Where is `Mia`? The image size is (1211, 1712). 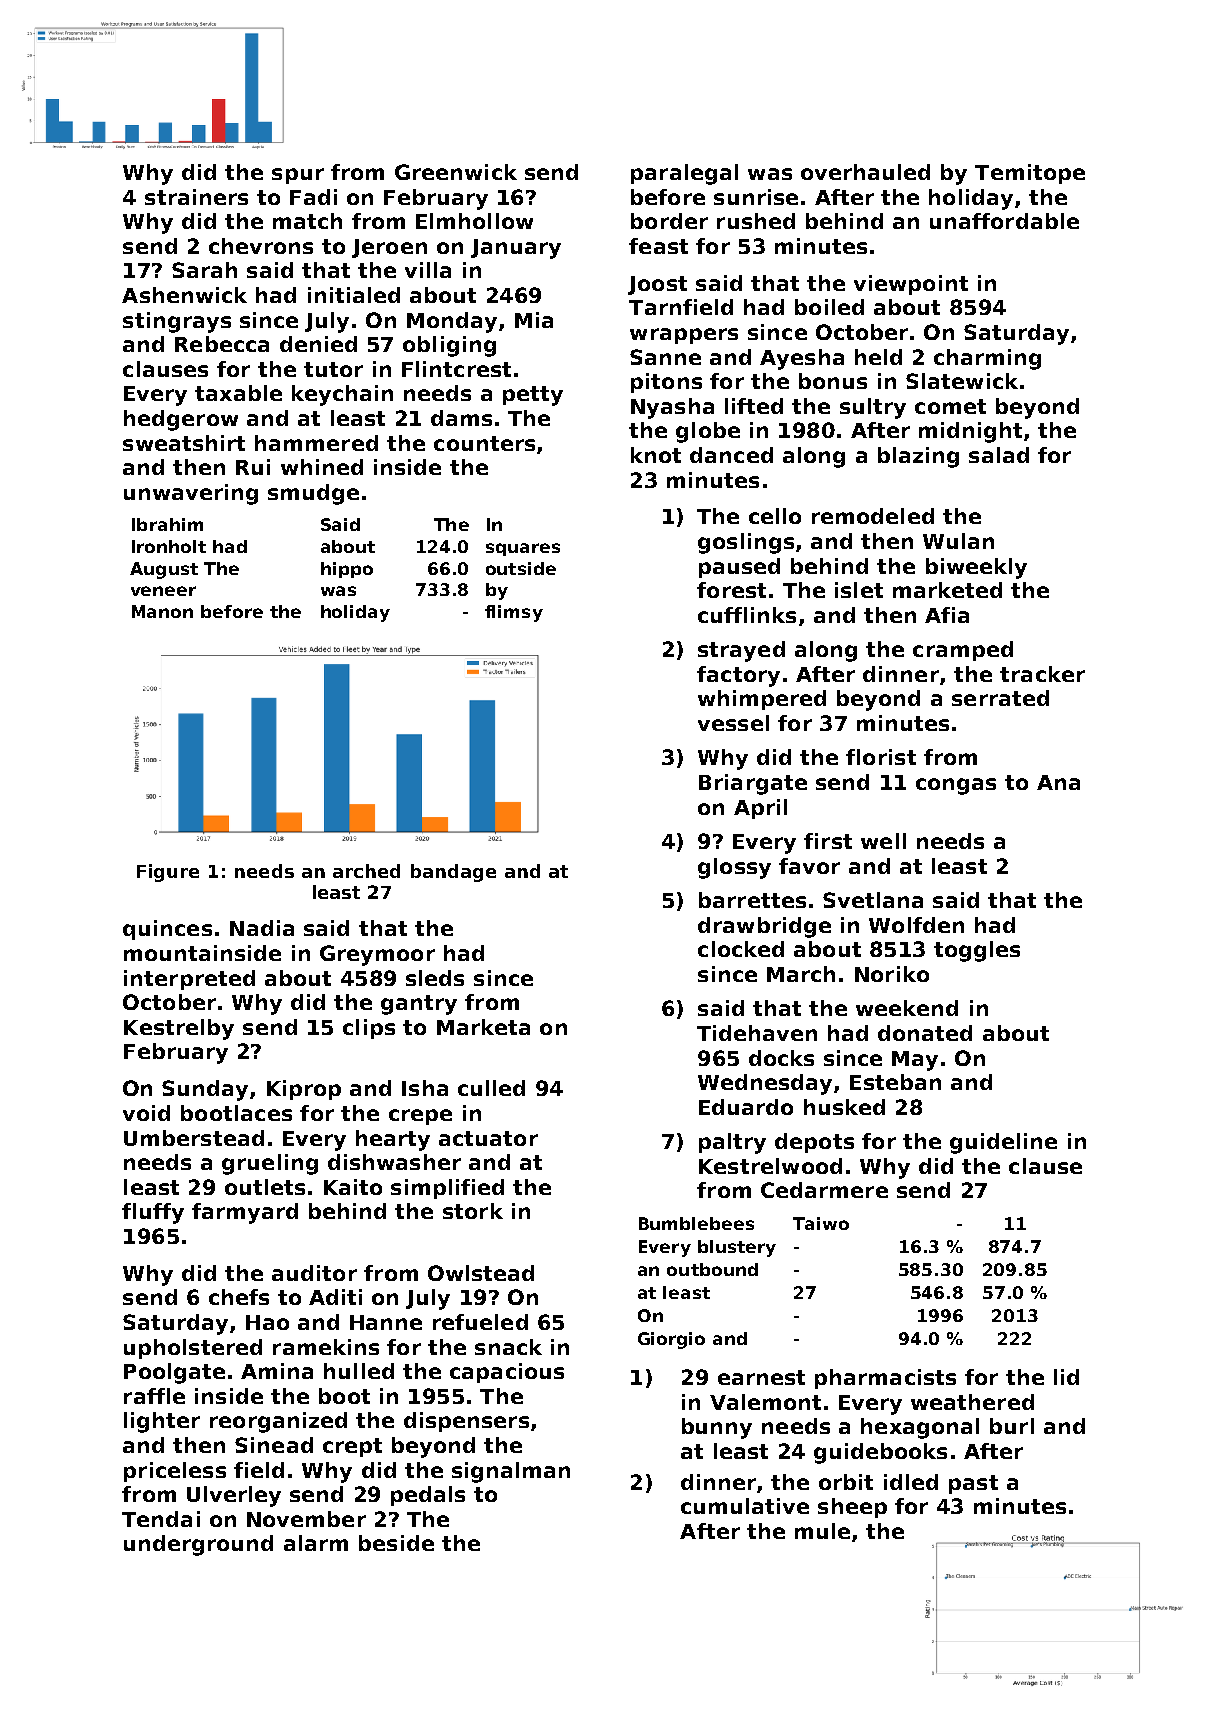 Mia is located at coordinates (534, 320).
